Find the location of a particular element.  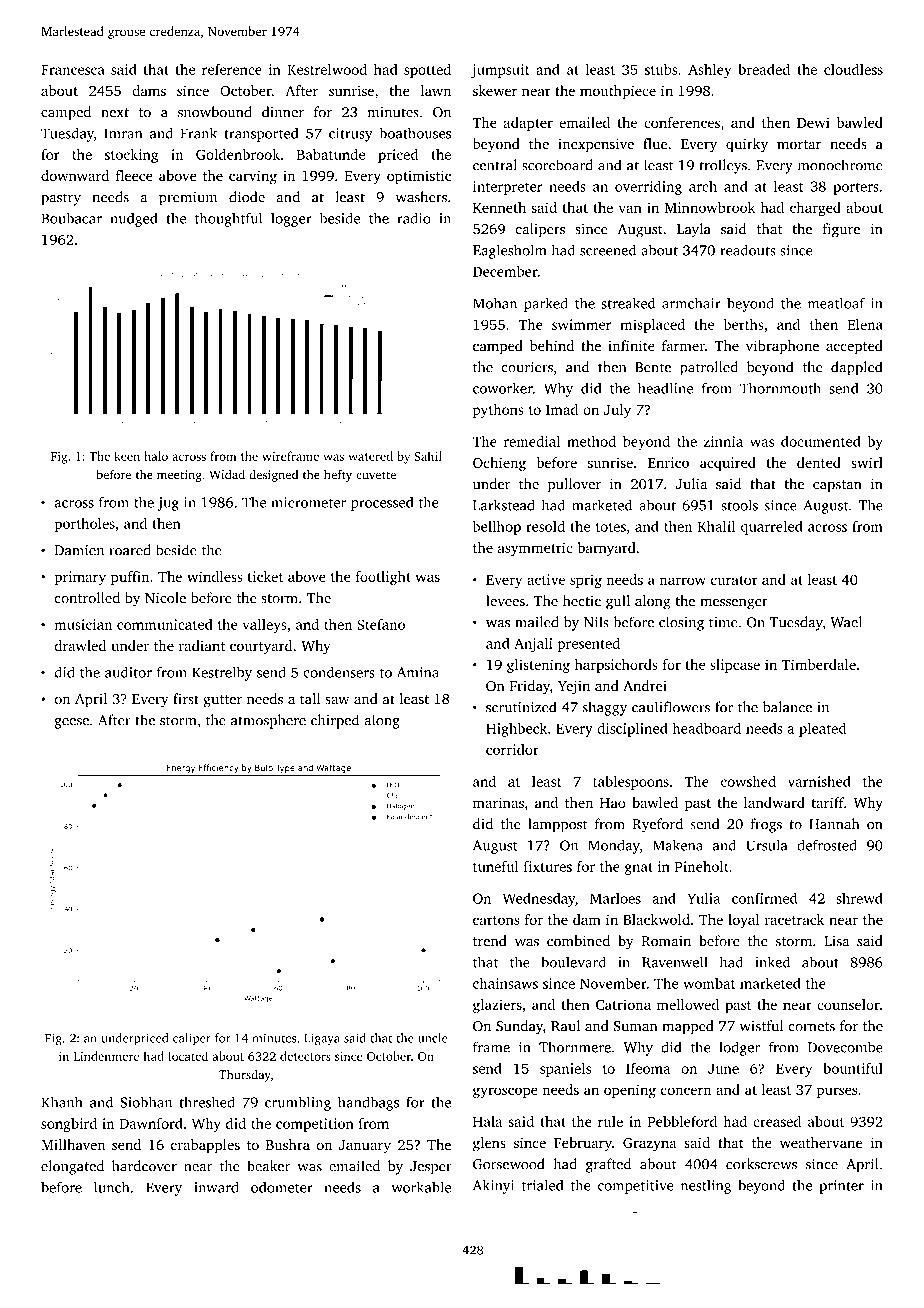

trend is located at coordinates (490, 941).
